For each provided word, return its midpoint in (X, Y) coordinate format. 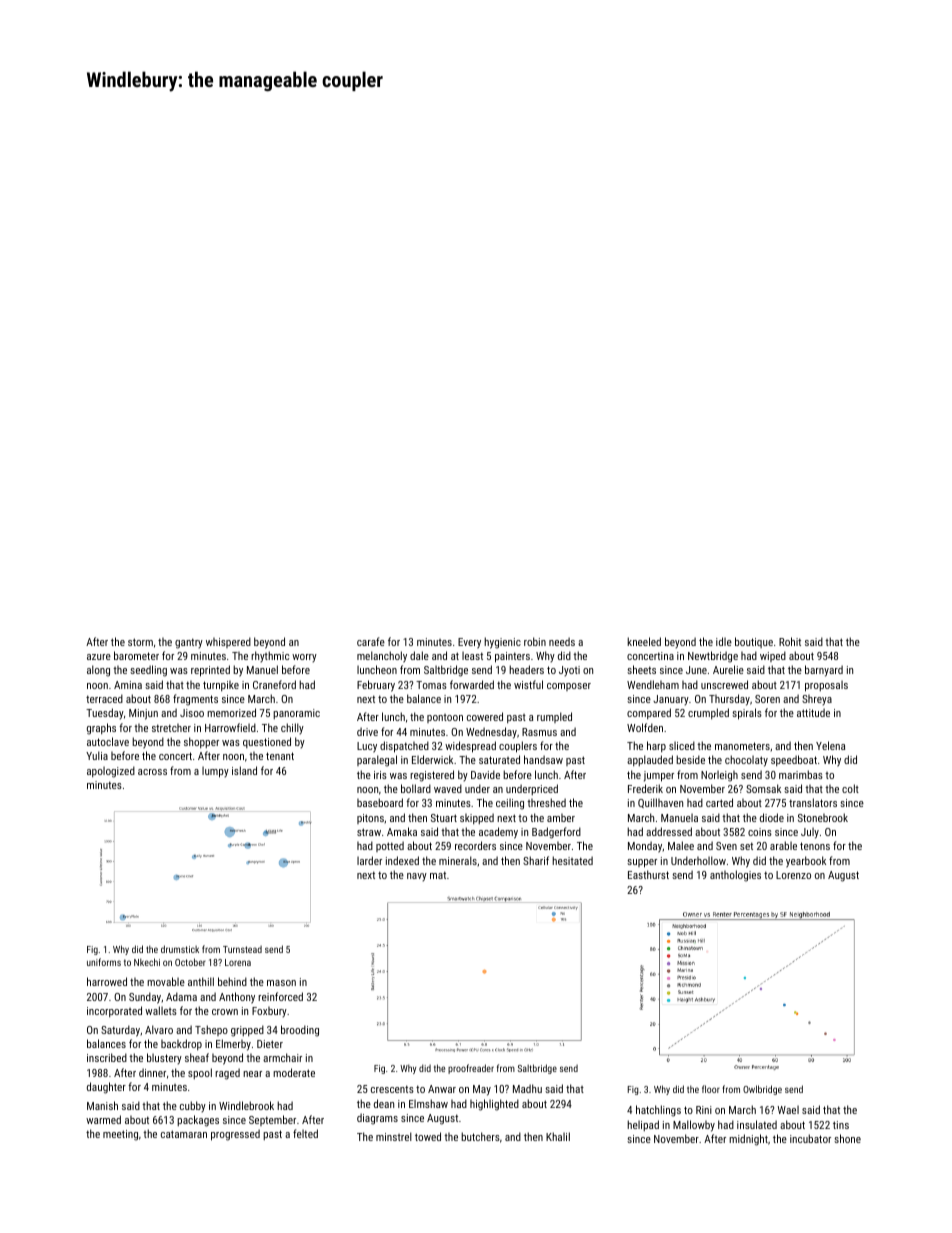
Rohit (790, 641)
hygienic (502, 643)
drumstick (180, 949)
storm (140, 642)
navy (417, 877)
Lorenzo (793, 875)
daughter (106, 1088)
